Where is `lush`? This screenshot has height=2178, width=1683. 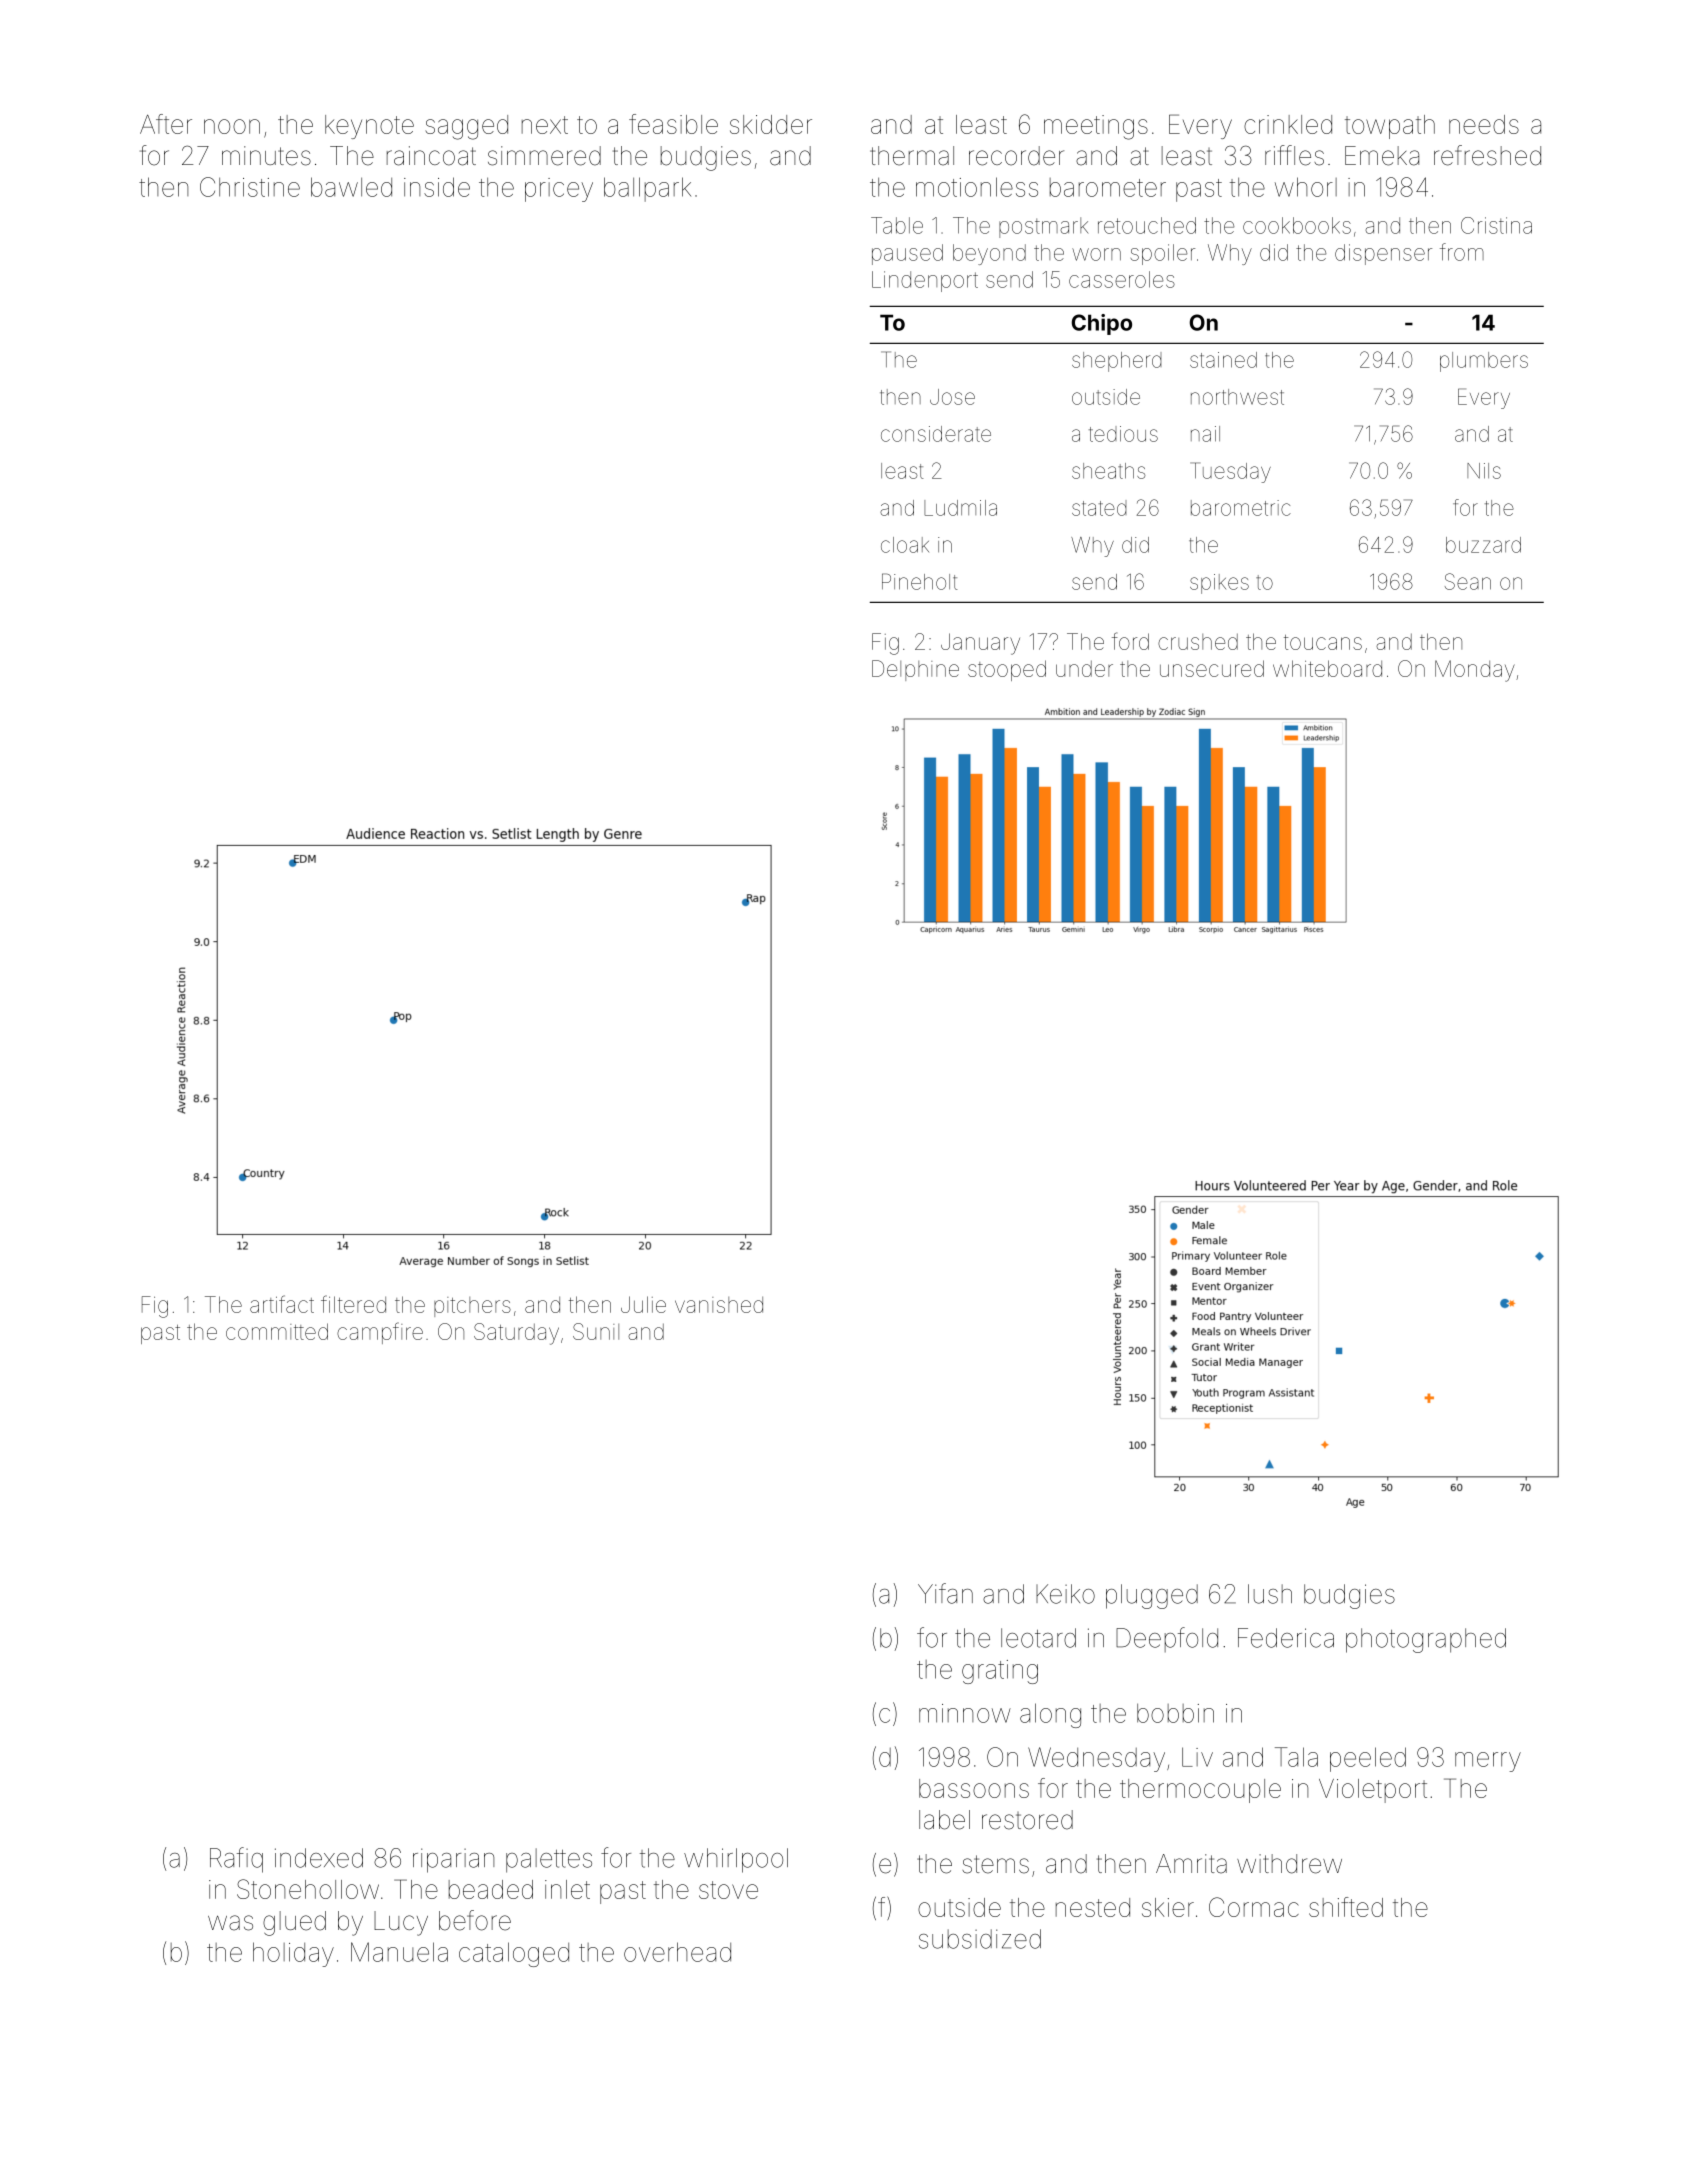
lush is located at coordinates (1270, 1594).
